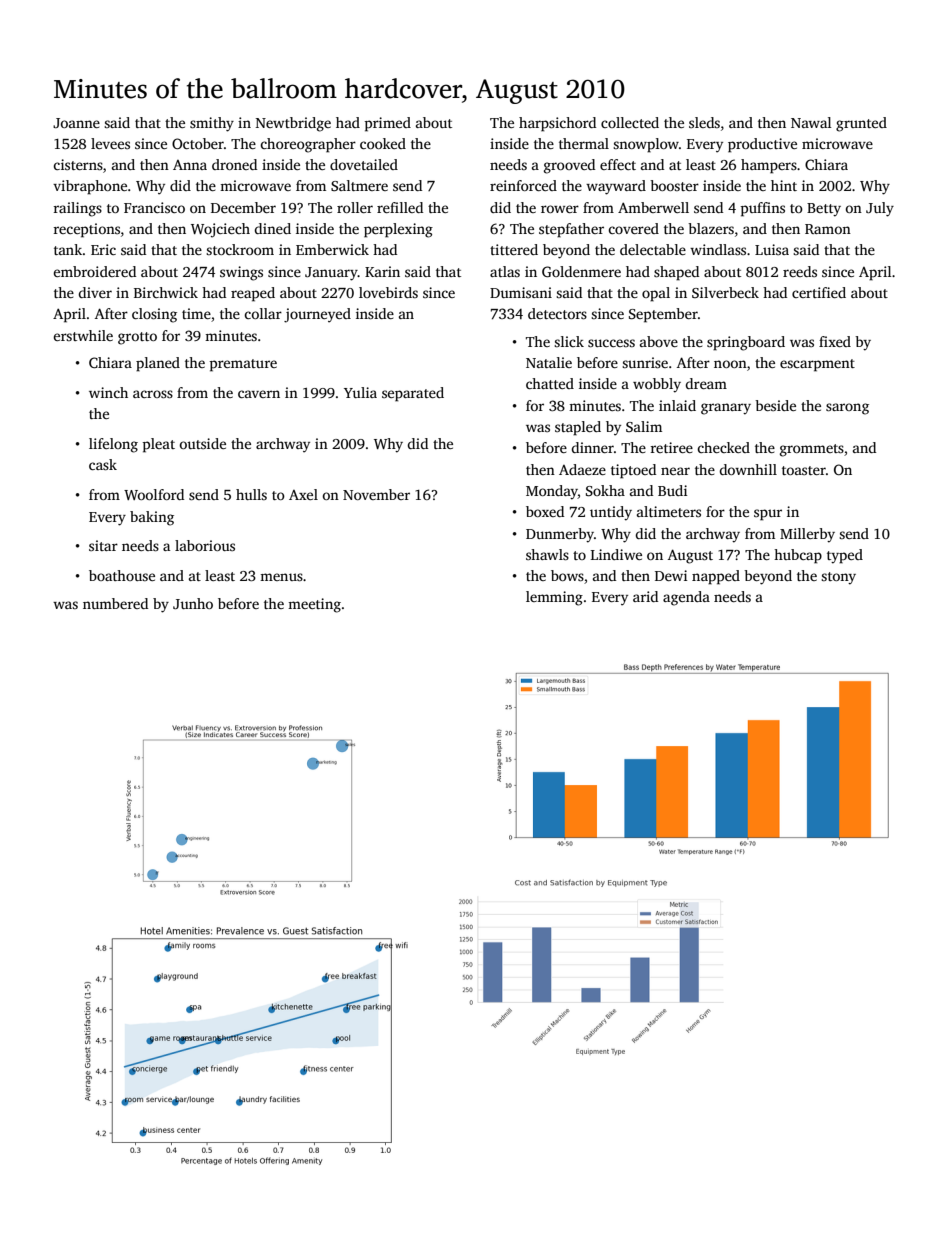 Image resolution: width=952 pixels, height=1233 pixels. What do you see at coordinates (545, 511) in the screenshot?
I see `boxed` at bounding box center [545, 511].
